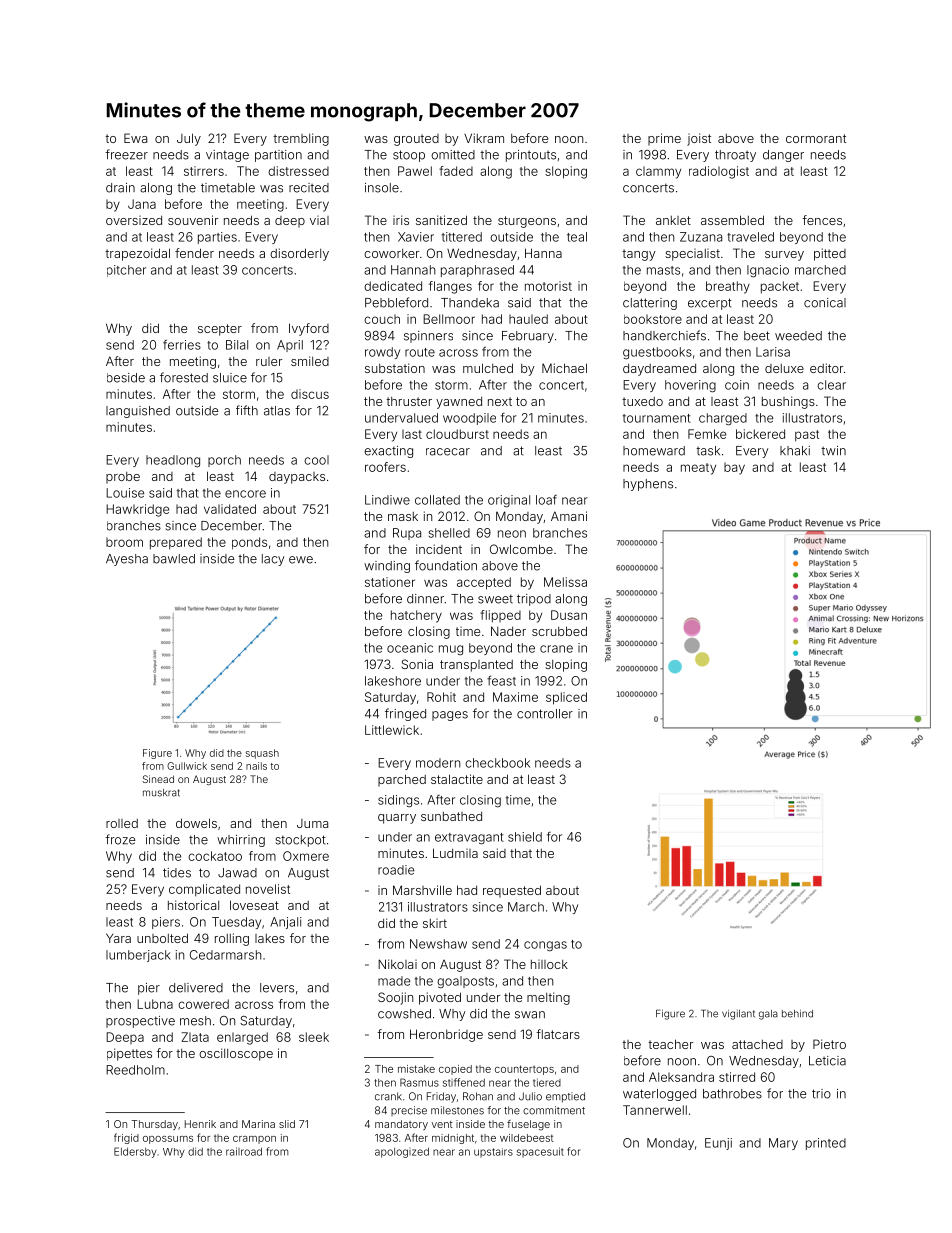 This screenshot has width=952, height=1233. What do you see at coordinates (409, 401) in the screenshot?
I see `thruster` at bounding box center [409, 401].
